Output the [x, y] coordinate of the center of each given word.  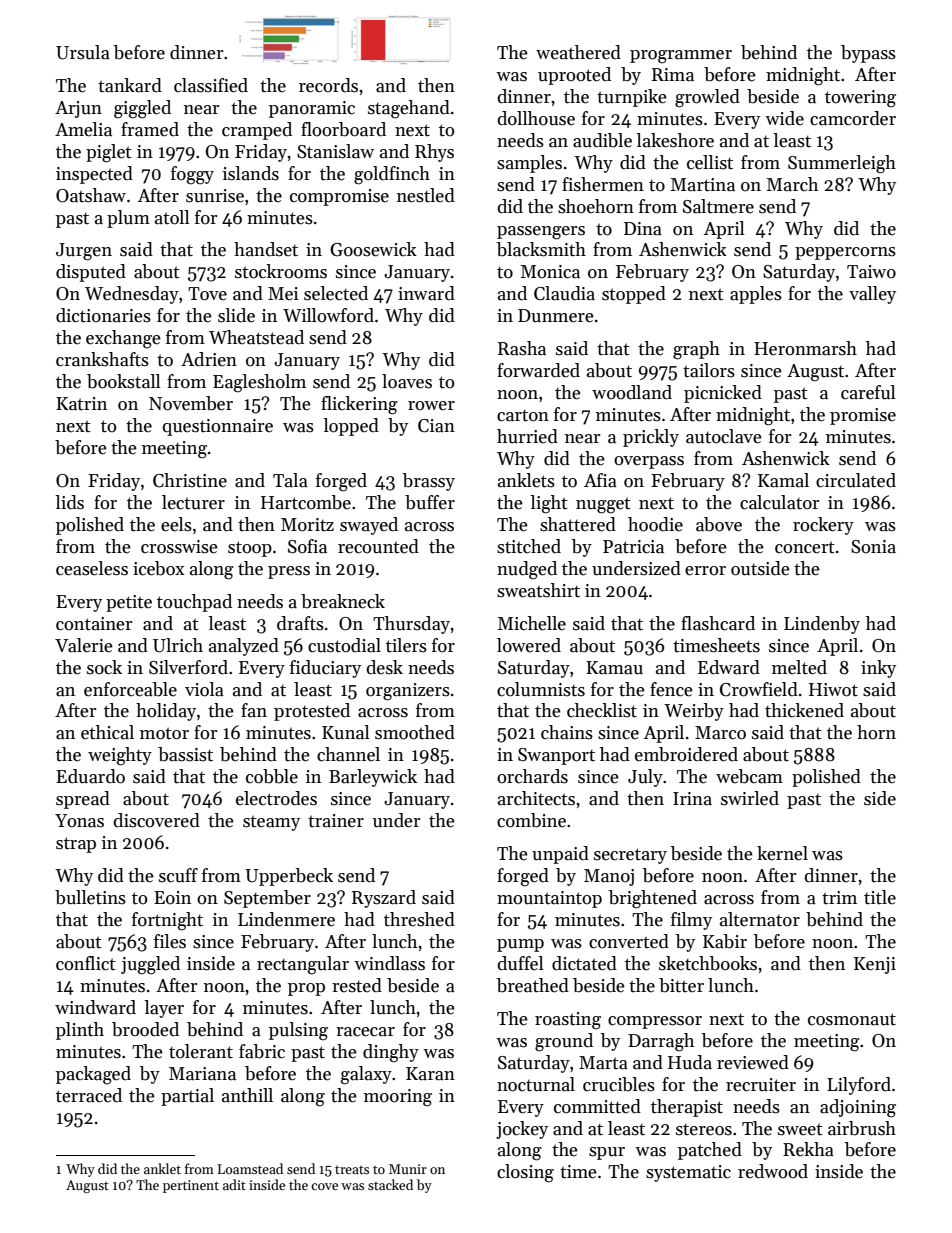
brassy [429, 482]
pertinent [191, 1186]
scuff [178, 875]
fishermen [603, 184]
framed [150, 129]
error [705, 571]
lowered [529, 645]
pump [520, 945]
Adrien [209, 359]
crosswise [179, 547]
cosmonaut [852, 1019]
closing [525, 1173]
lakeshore [675, 140]
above [719, 524]
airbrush [862, 1128]
